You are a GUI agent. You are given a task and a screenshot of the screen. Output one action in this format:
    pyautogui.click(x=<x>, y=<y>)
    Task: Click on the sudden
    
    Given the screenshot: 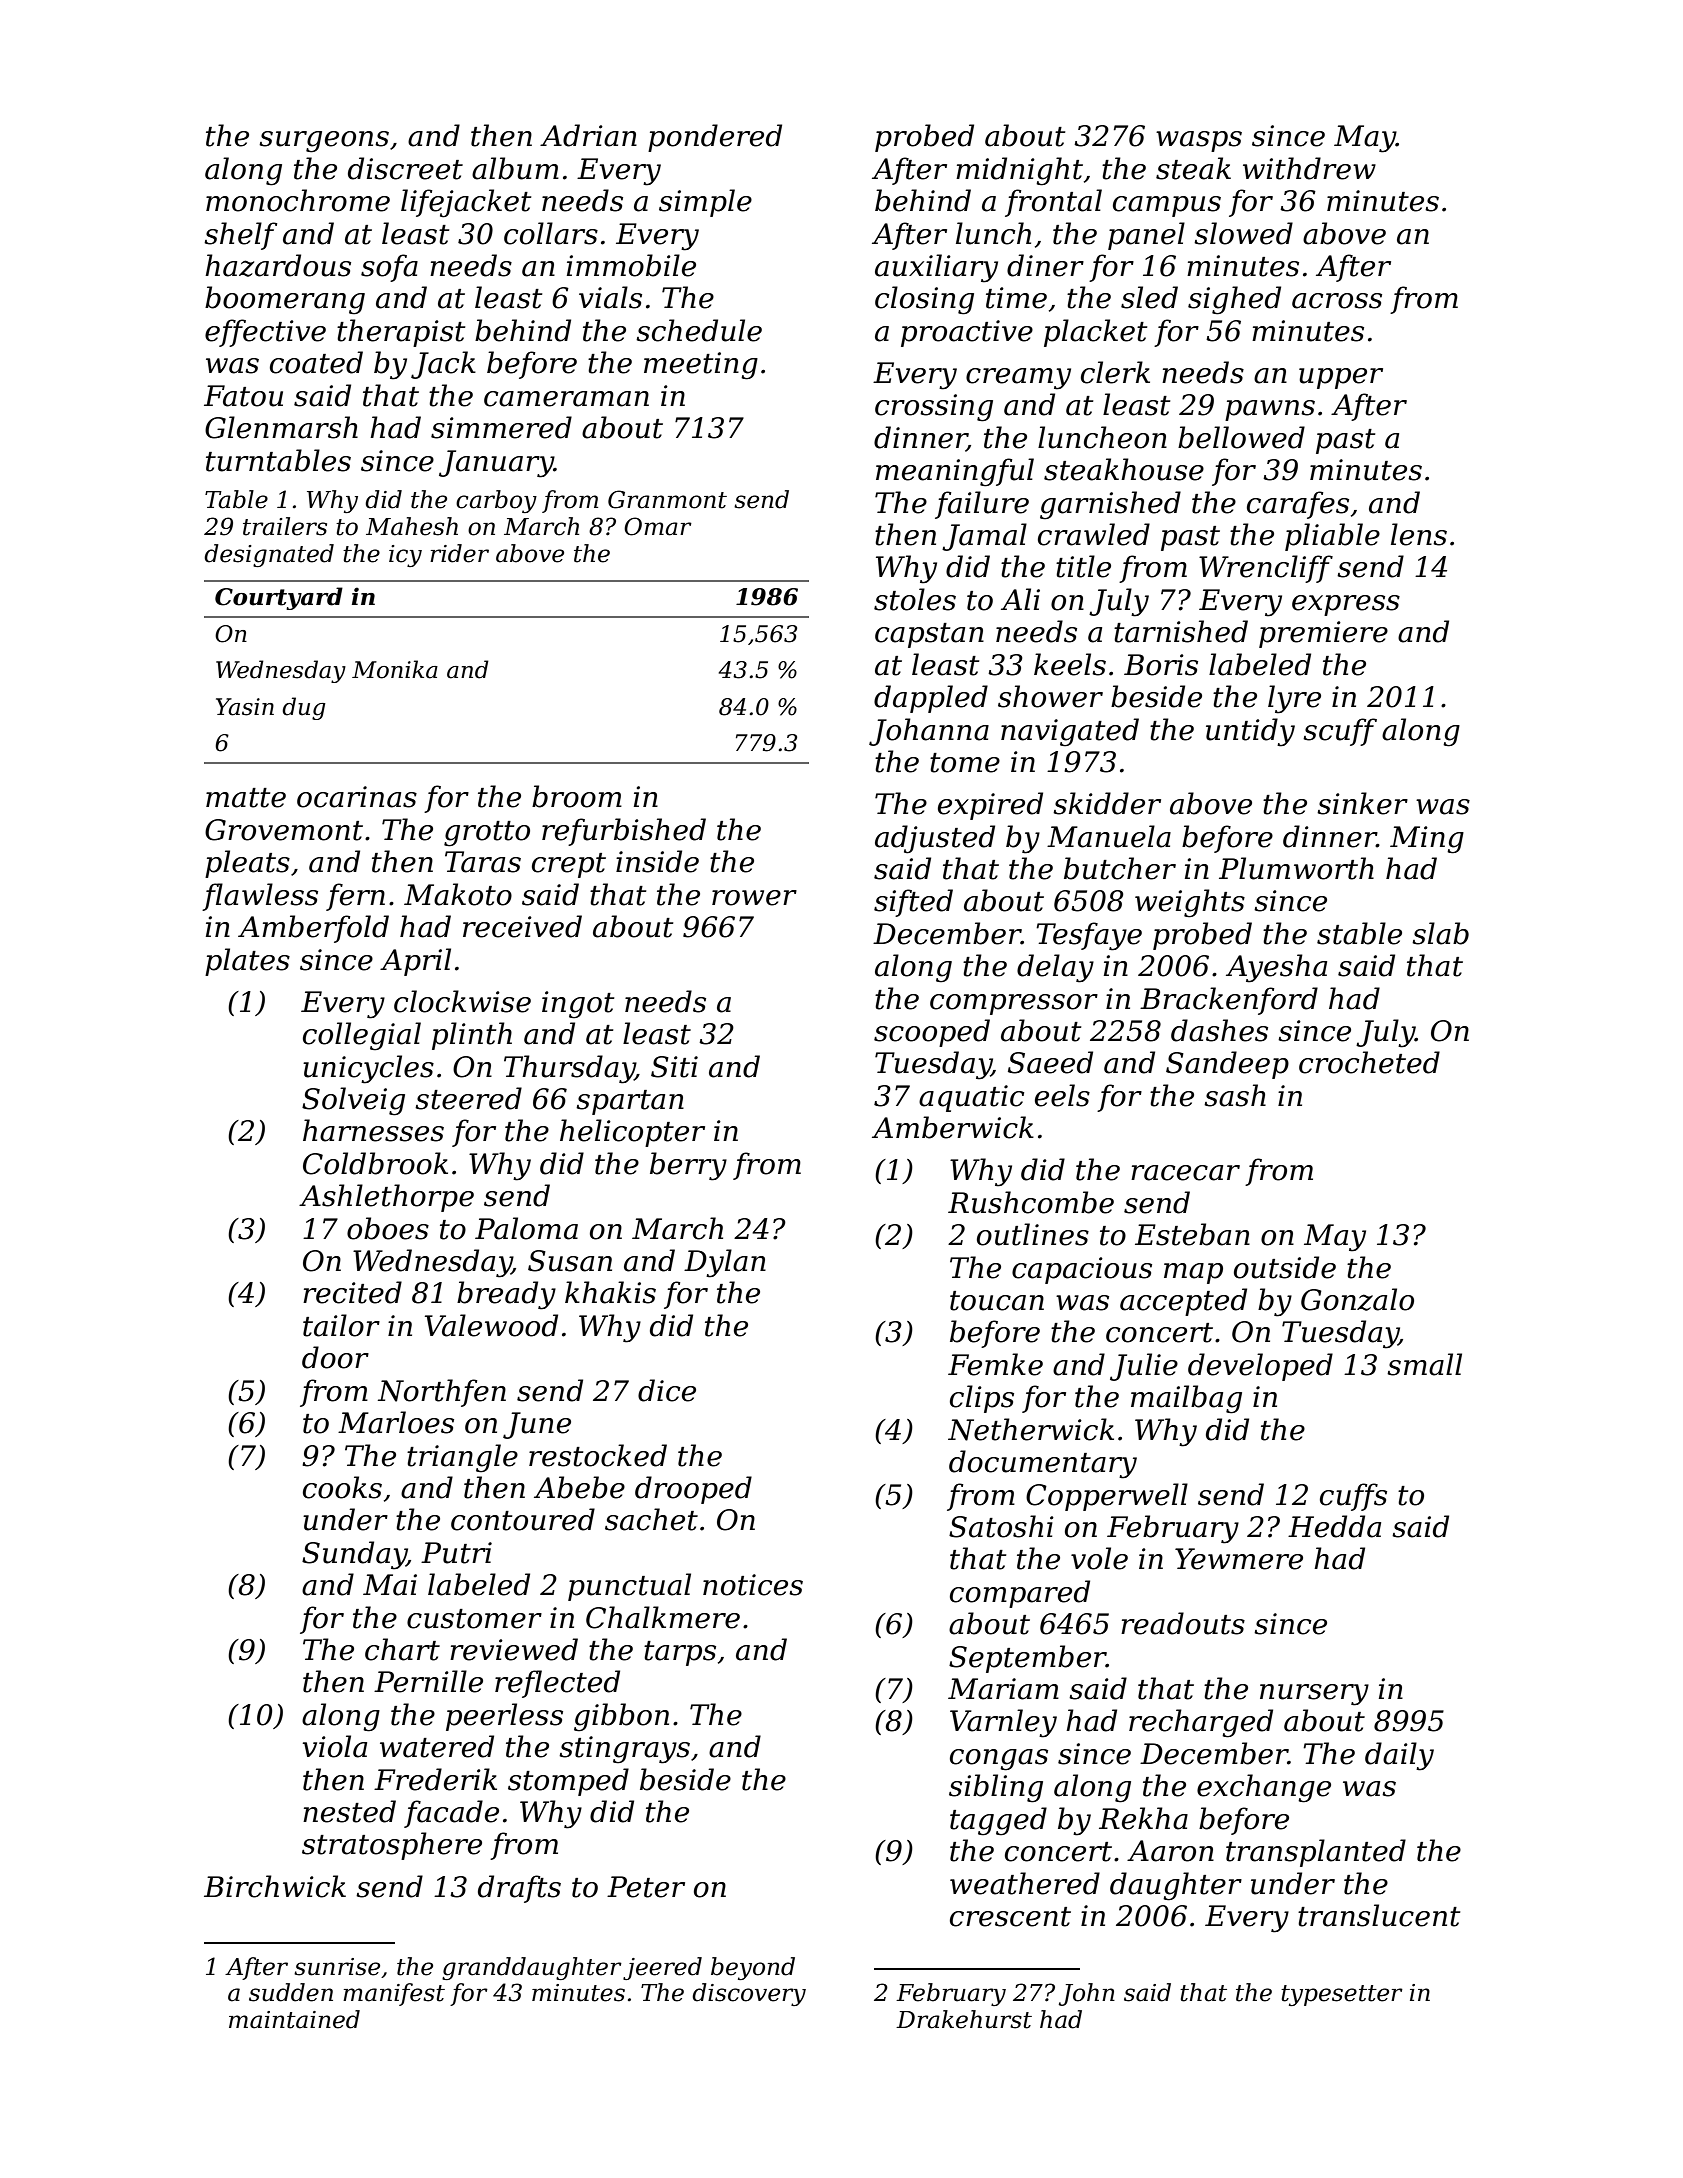 What is the action you would take?
    pyautogui.click(x=291, y=1992)
